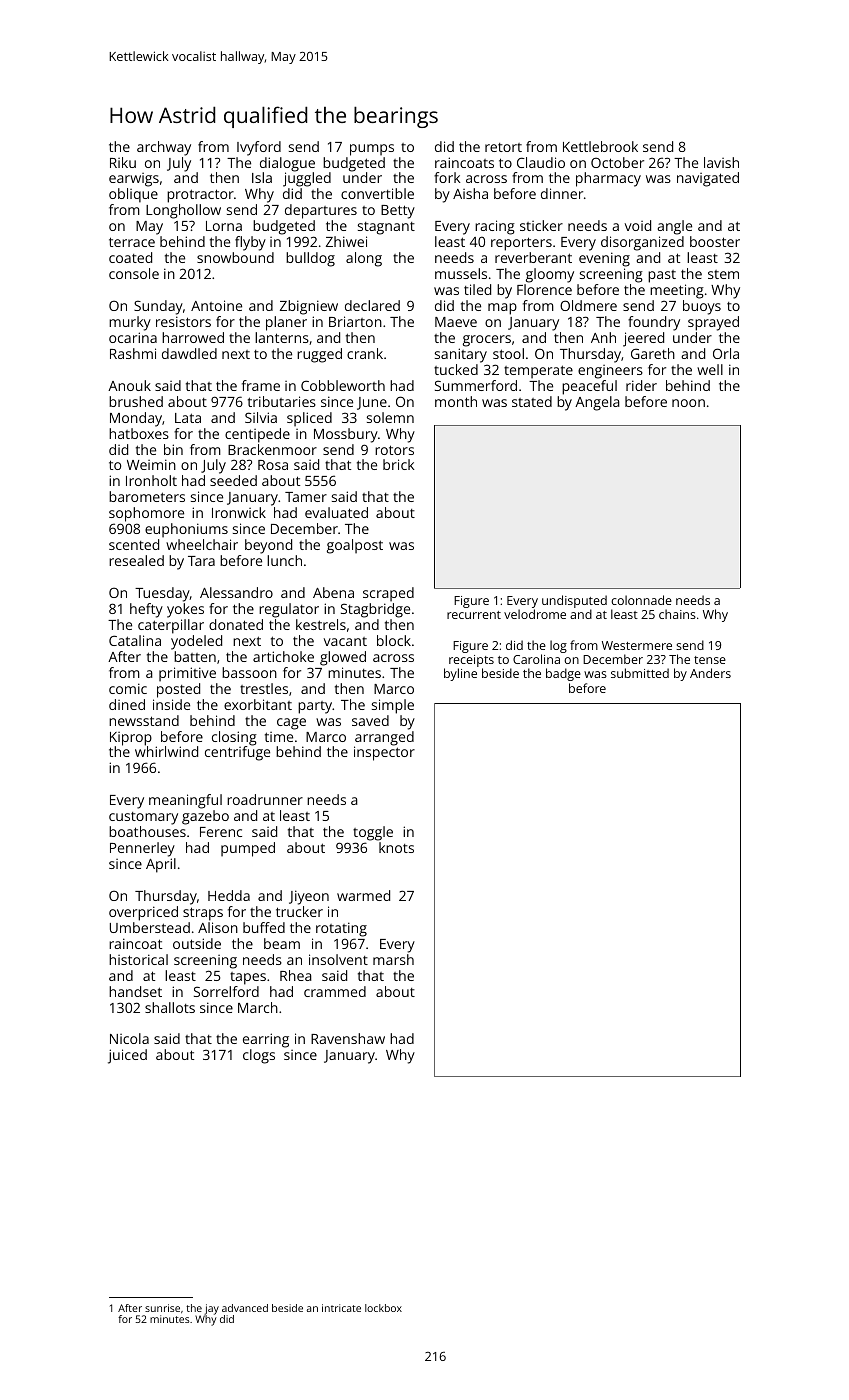 The height and width of the document is (1400, 849). What do you see at coordinates (597, 403) in the document?
I see `Angela` at bounding box center [597, 403].
